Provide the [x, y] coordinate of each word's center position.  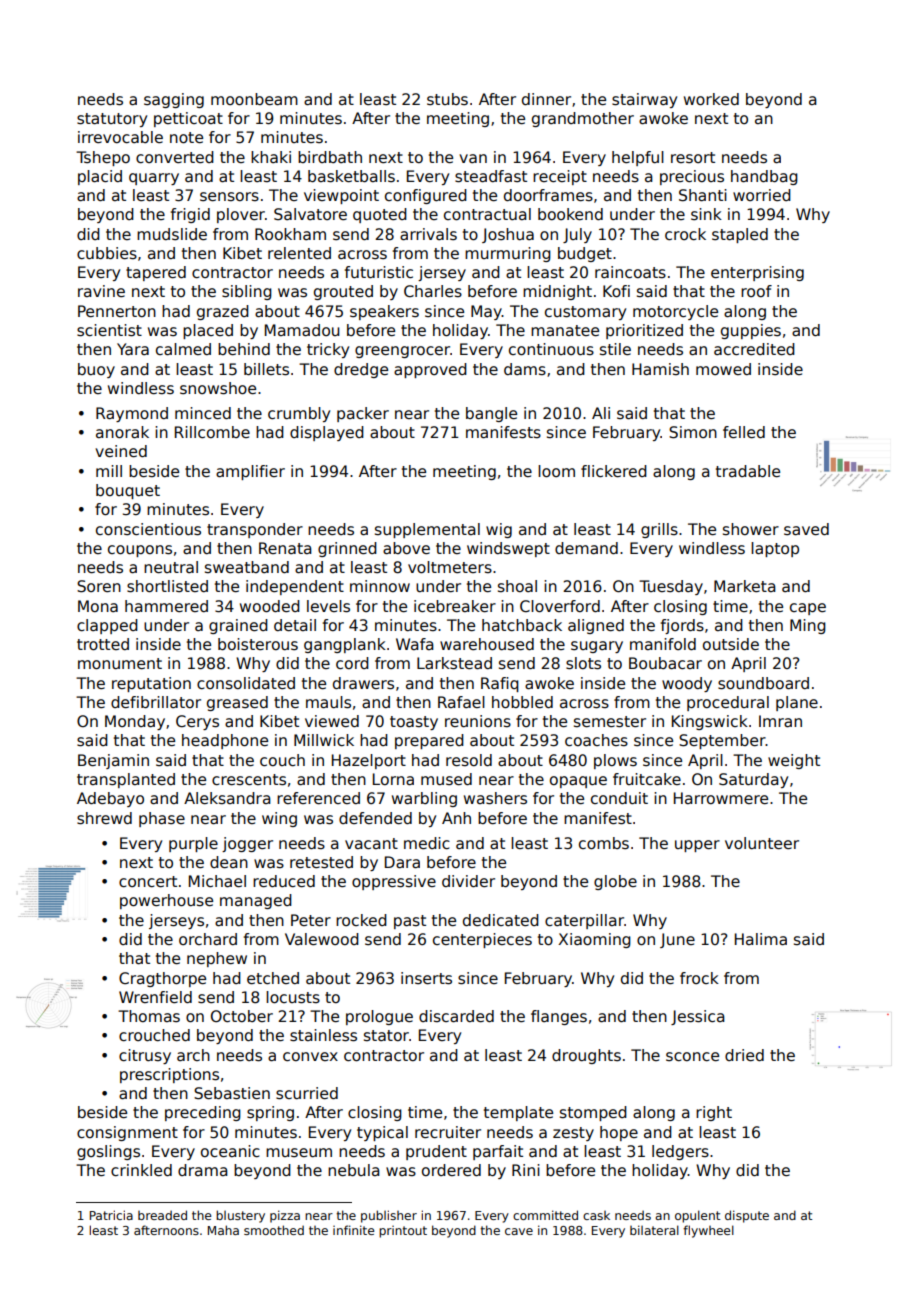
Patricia [111, 1215]
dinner [546, 99]
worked [711, 99]
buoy [96, 370]
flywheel [708, 1231]
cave [519, 1231]
